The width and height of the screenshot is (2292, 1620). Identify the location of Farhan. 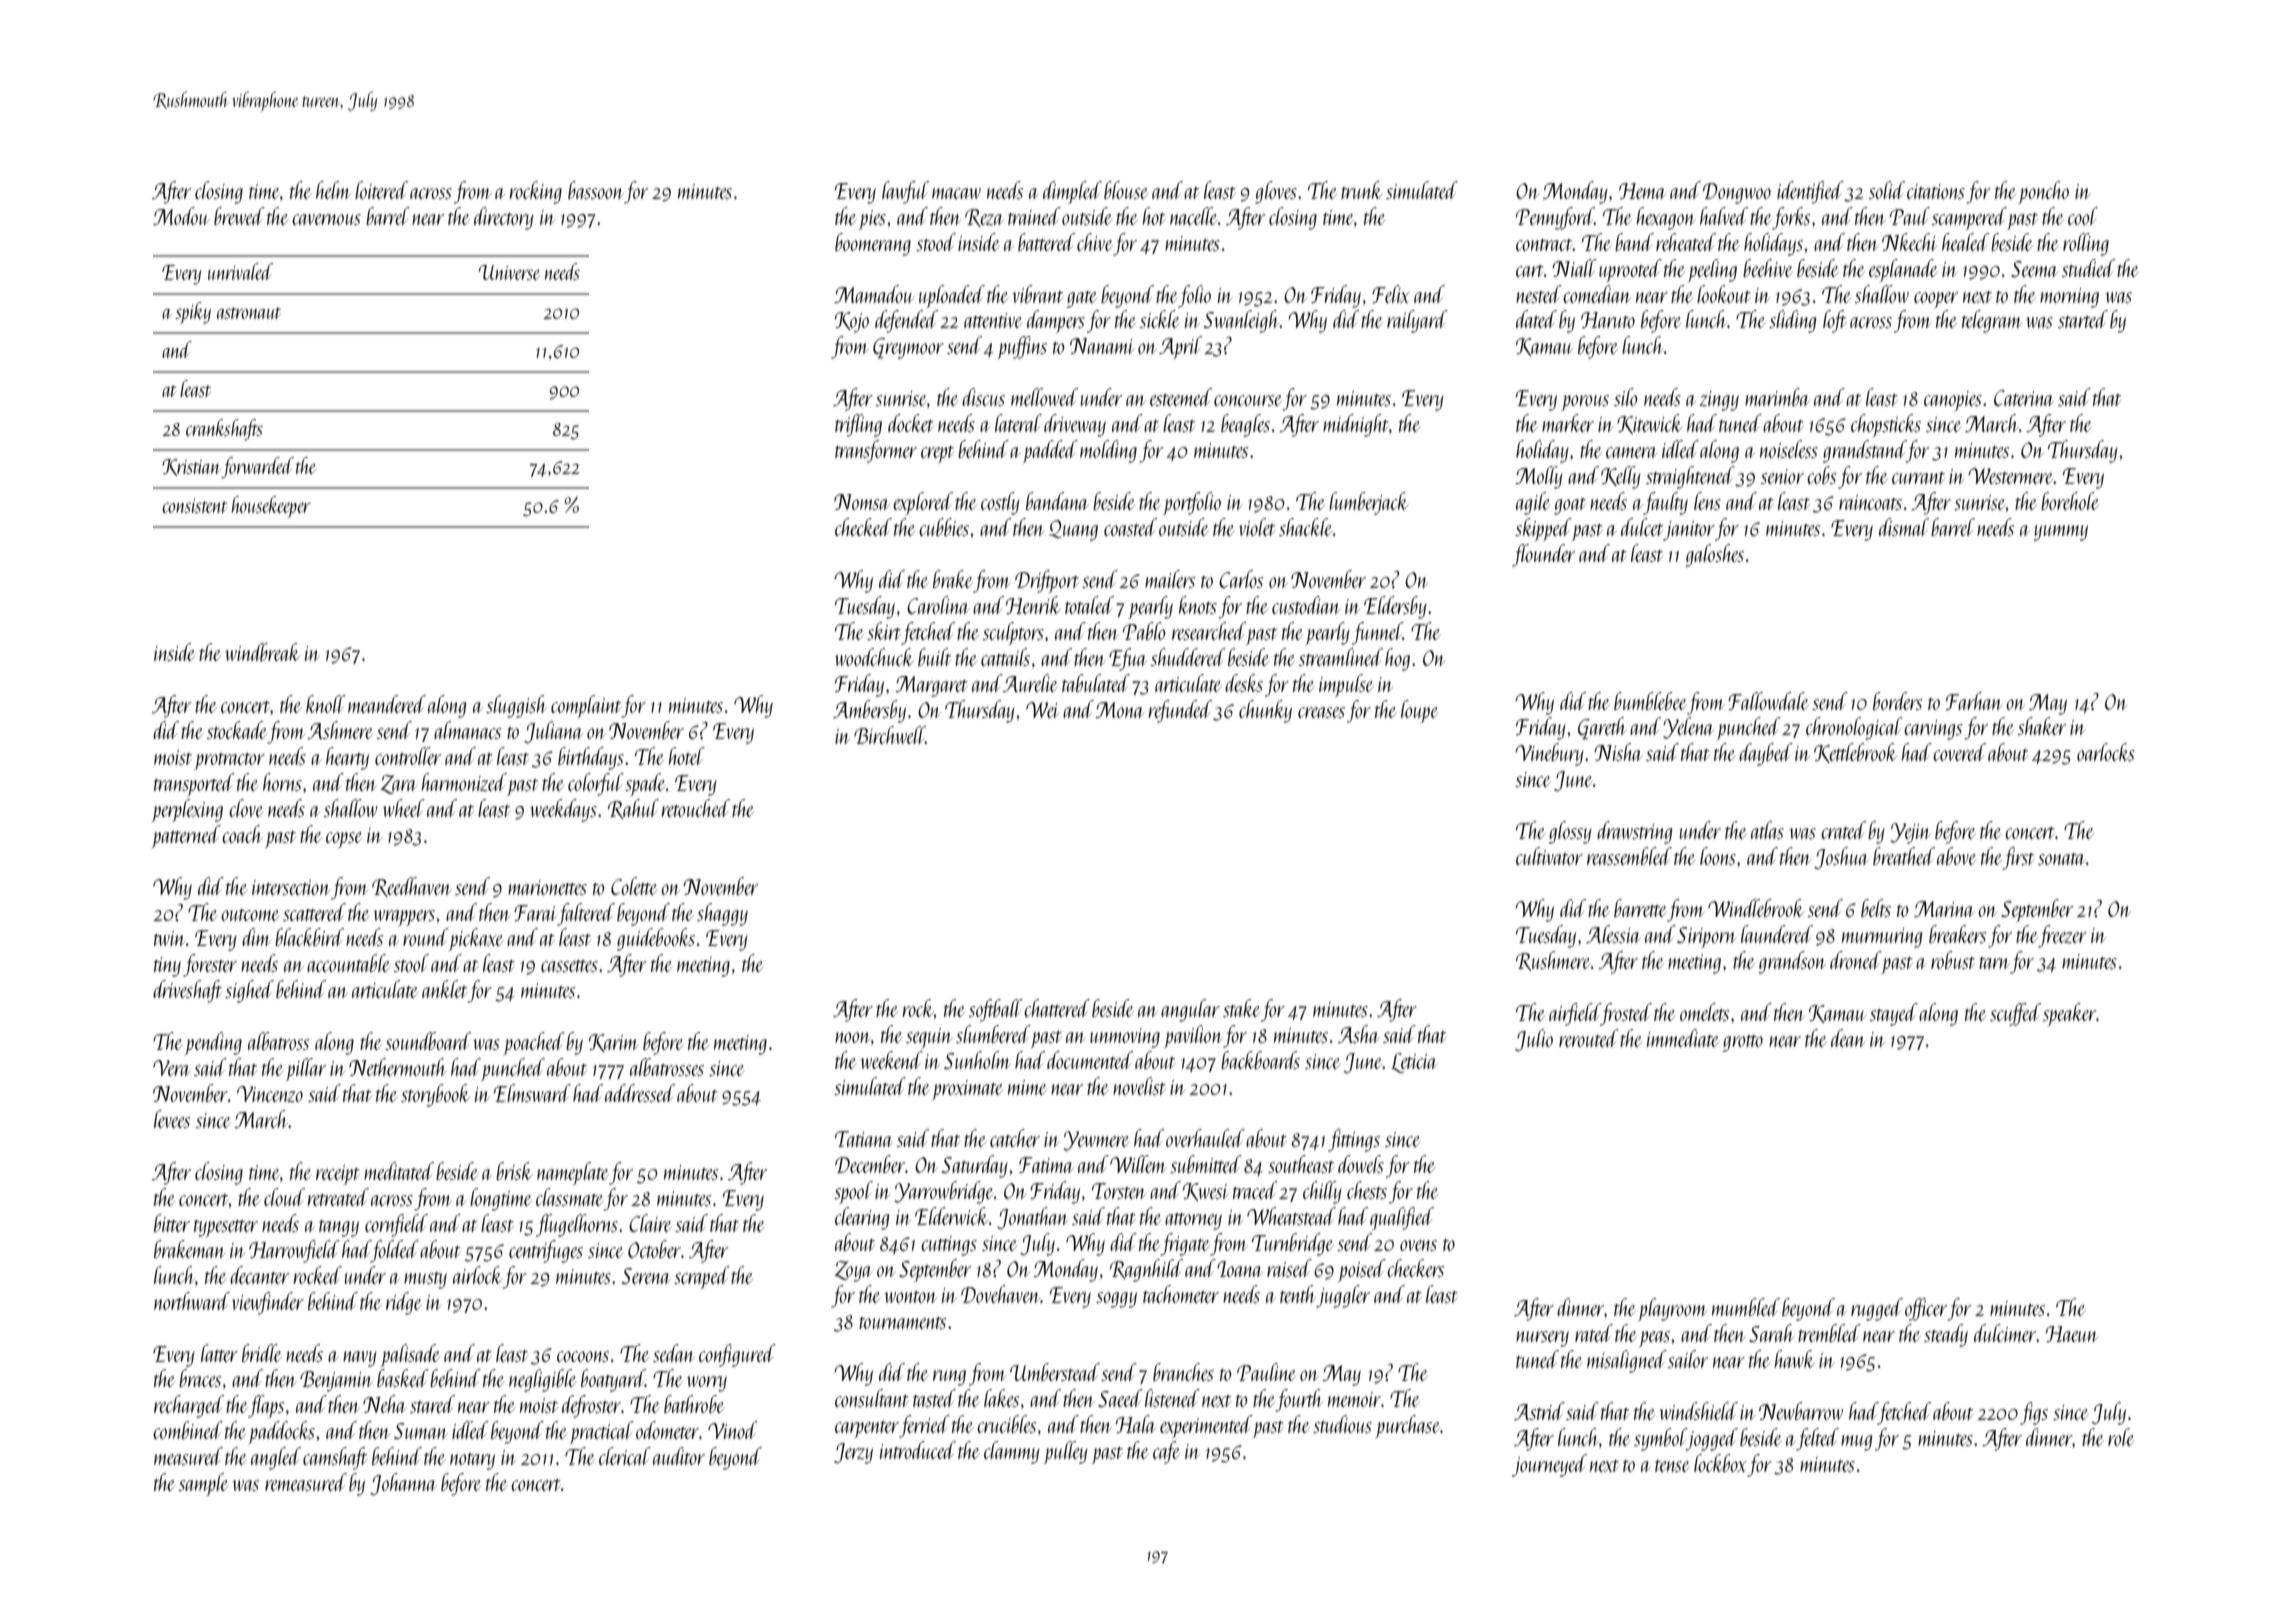
(1974, 701).
